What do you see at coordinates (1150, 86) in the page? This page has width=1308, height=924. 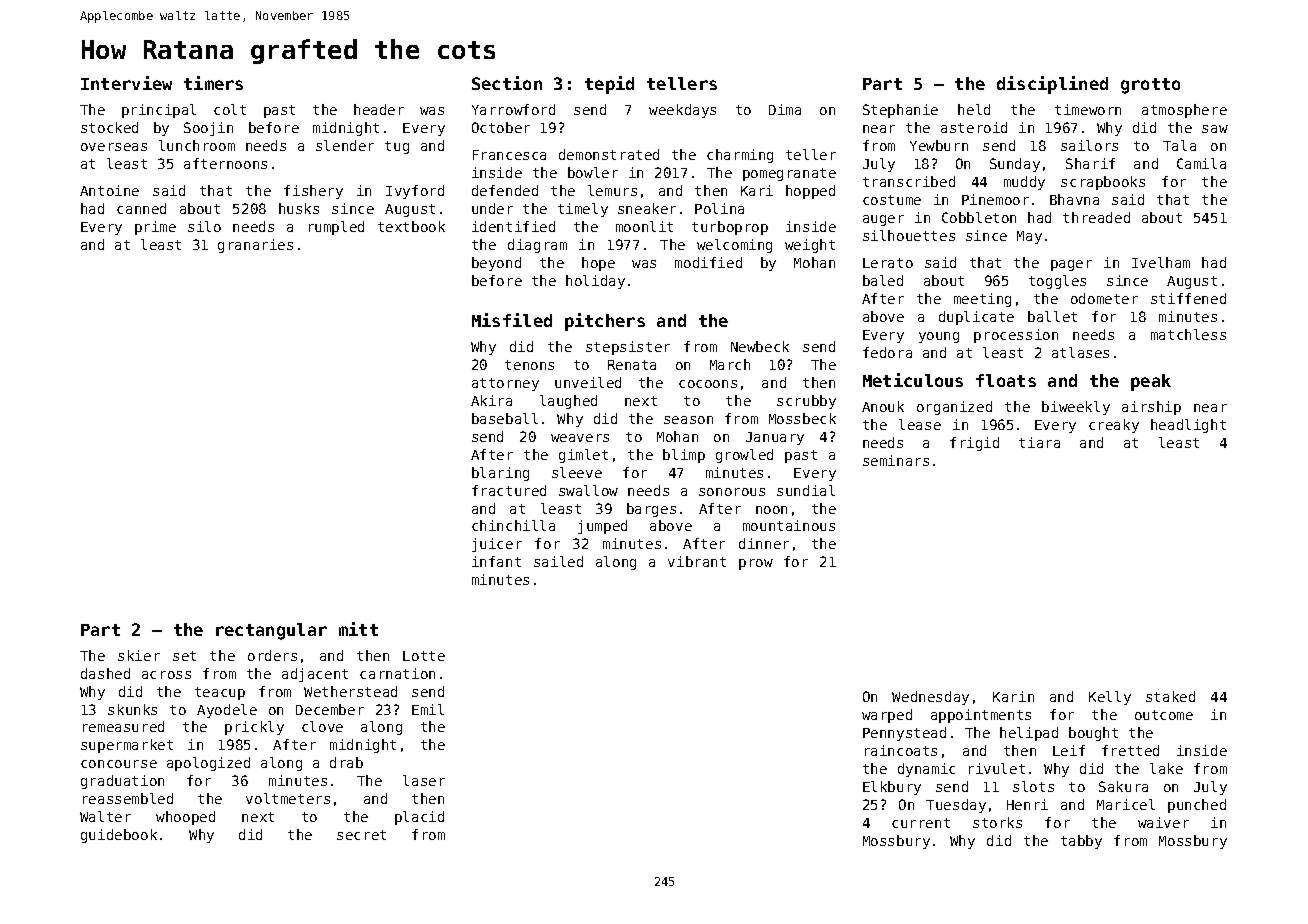 I see `grotto` at bounding box center [1150, 86].
